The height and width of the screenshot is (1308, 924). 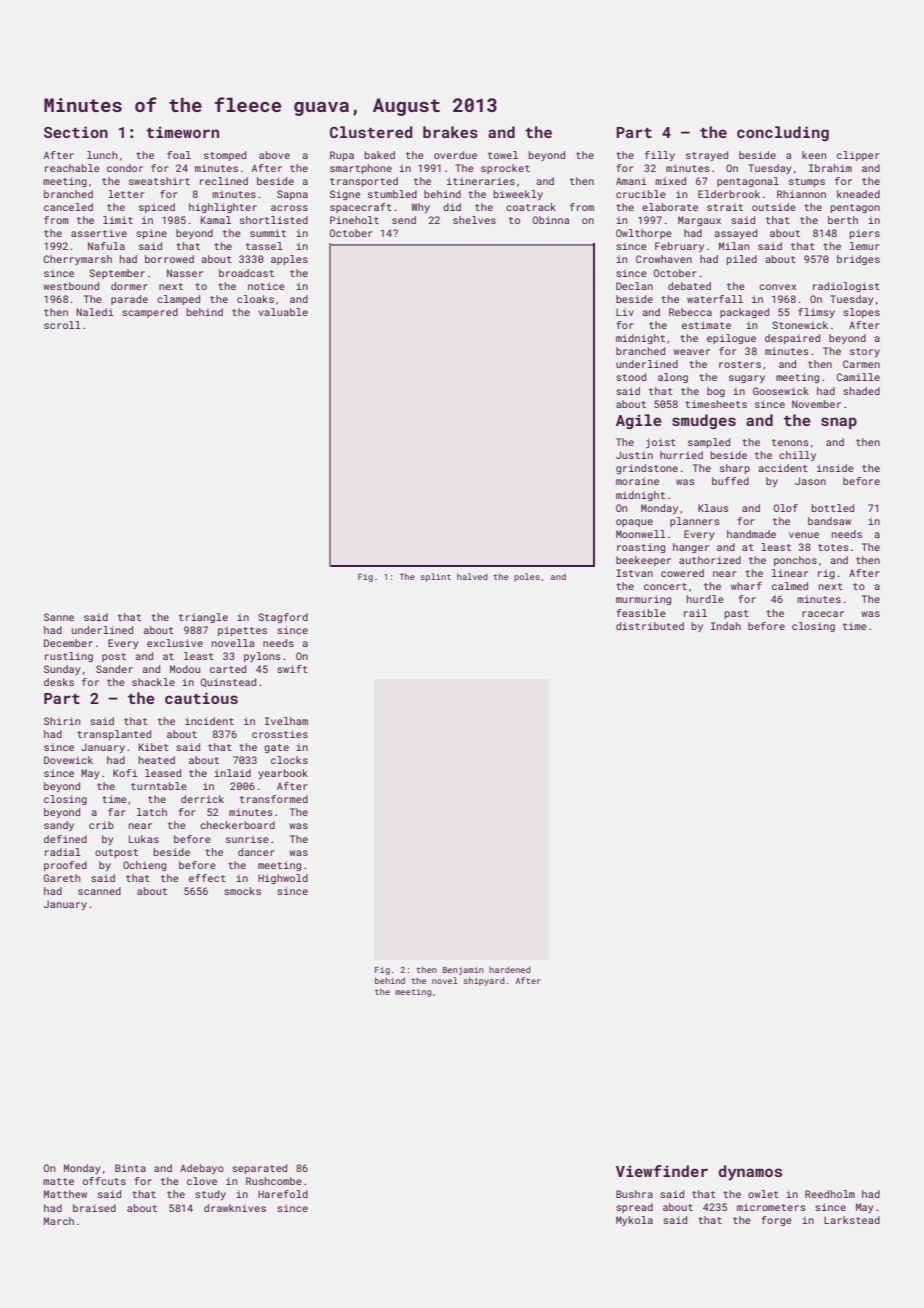 I want to click on shipyard, so click(x=484, y=981).
